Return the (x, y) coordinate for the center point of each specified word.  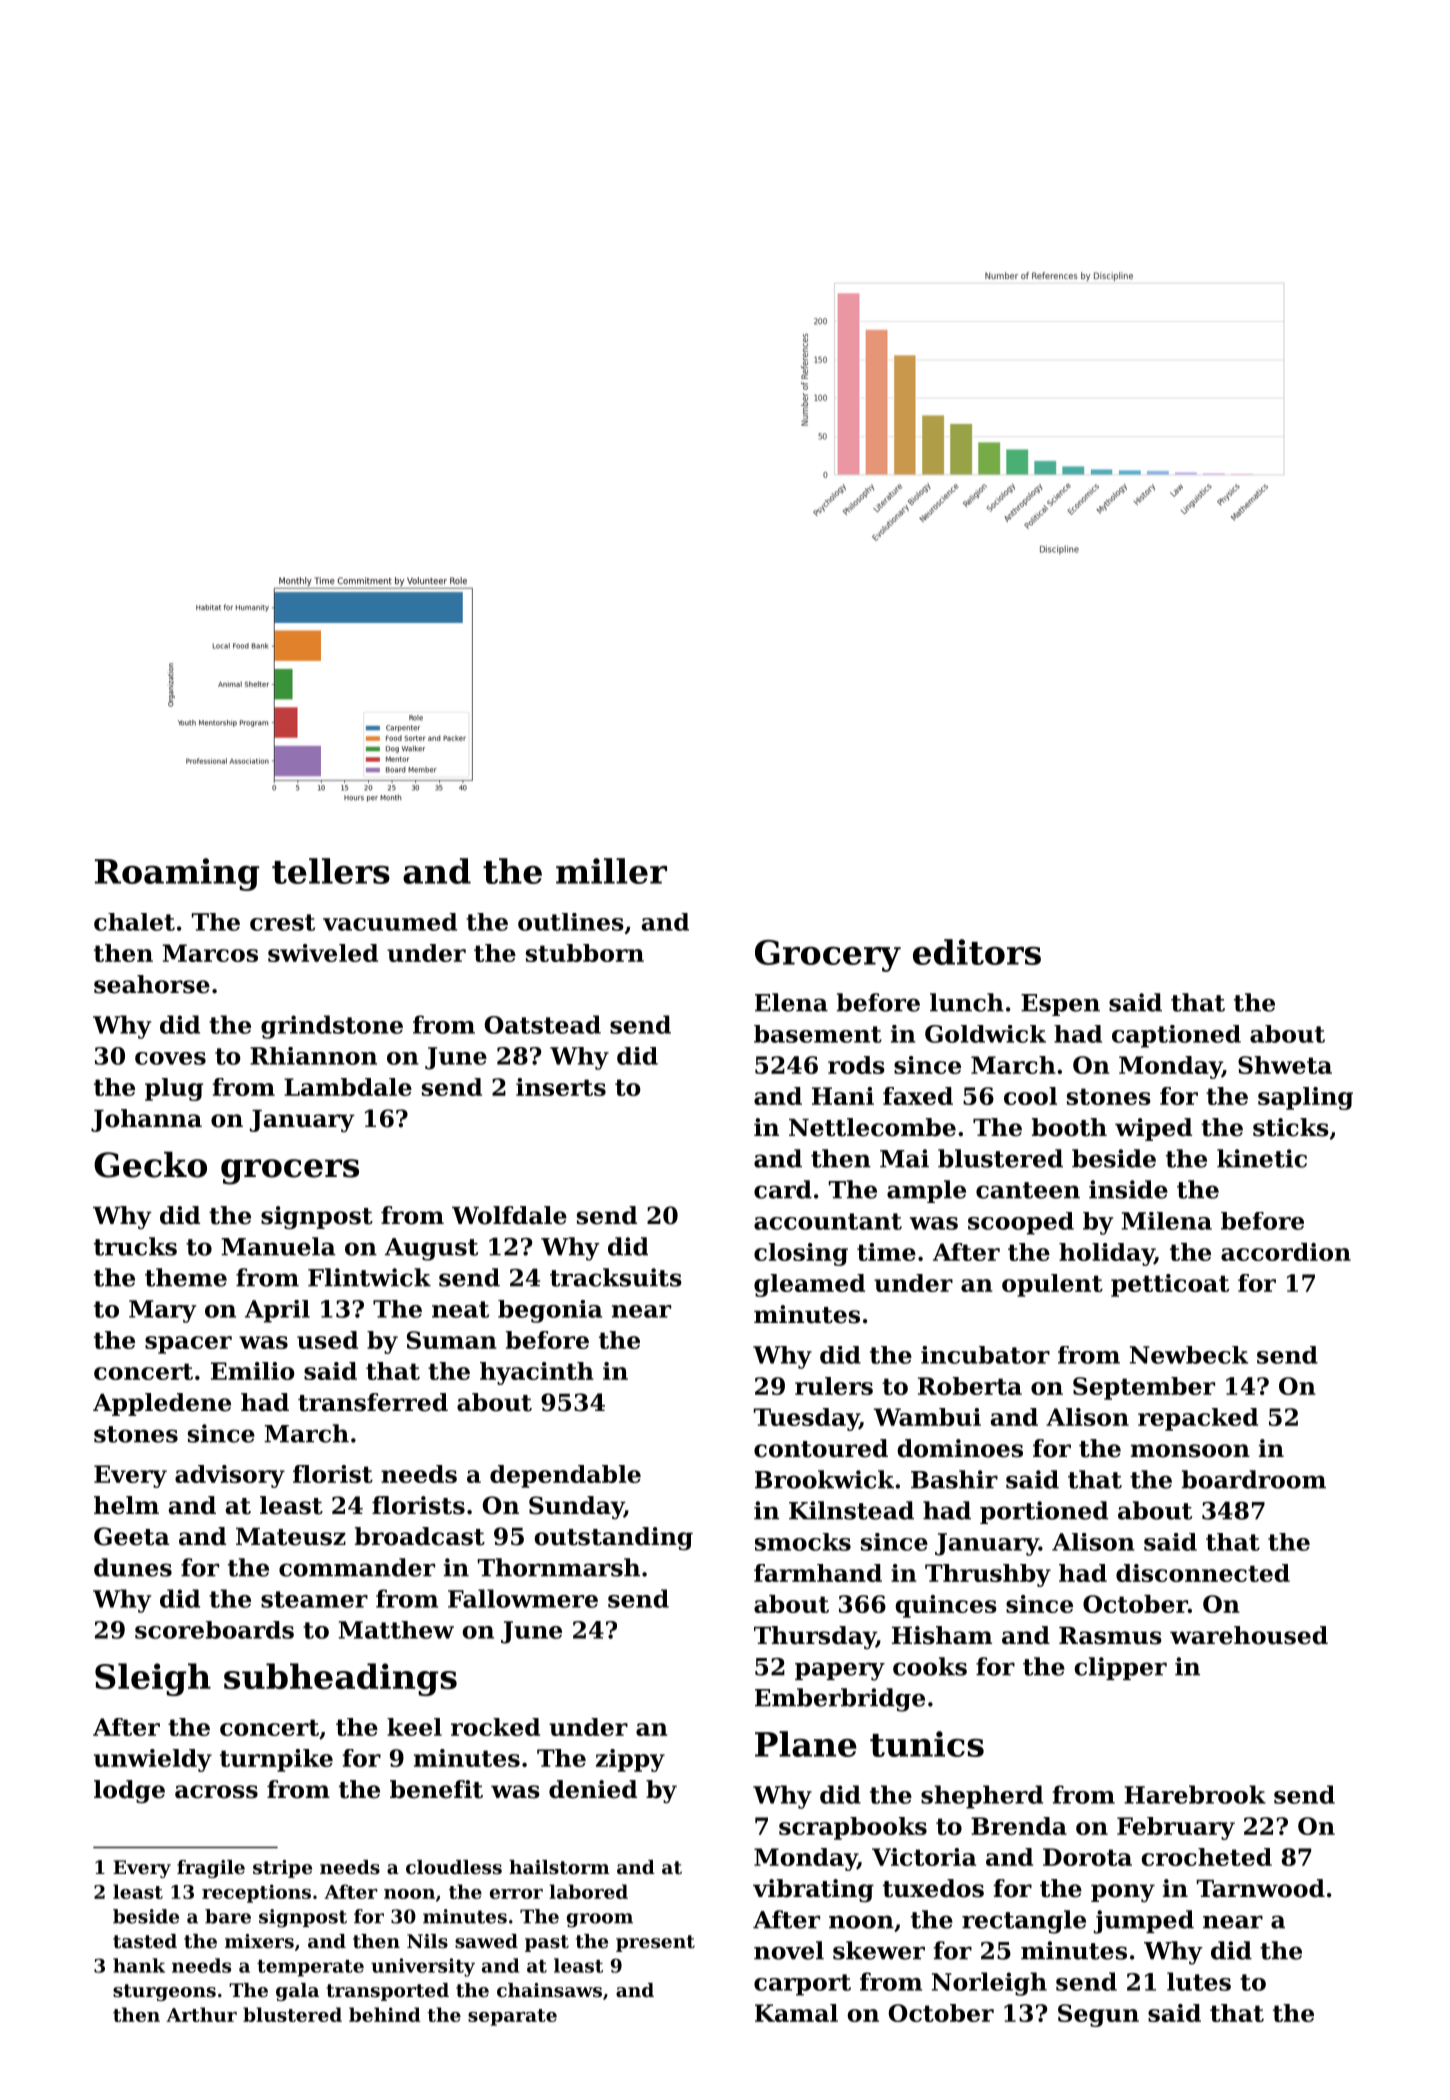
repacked (1198, 1419)
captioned (1176, 1036)
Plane (806, 1744)
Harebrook (1195, 1794)
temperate (310, 1968)
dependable (565, 1476)
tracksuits (616, 1277)
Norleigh (989, 1984)
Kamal (796, 2013)
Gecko (150, 1164)
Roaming (177, 874)
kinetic (1262, 1158)
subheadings (340, 1679)
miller (611, 871)
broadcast (420, 1536)
